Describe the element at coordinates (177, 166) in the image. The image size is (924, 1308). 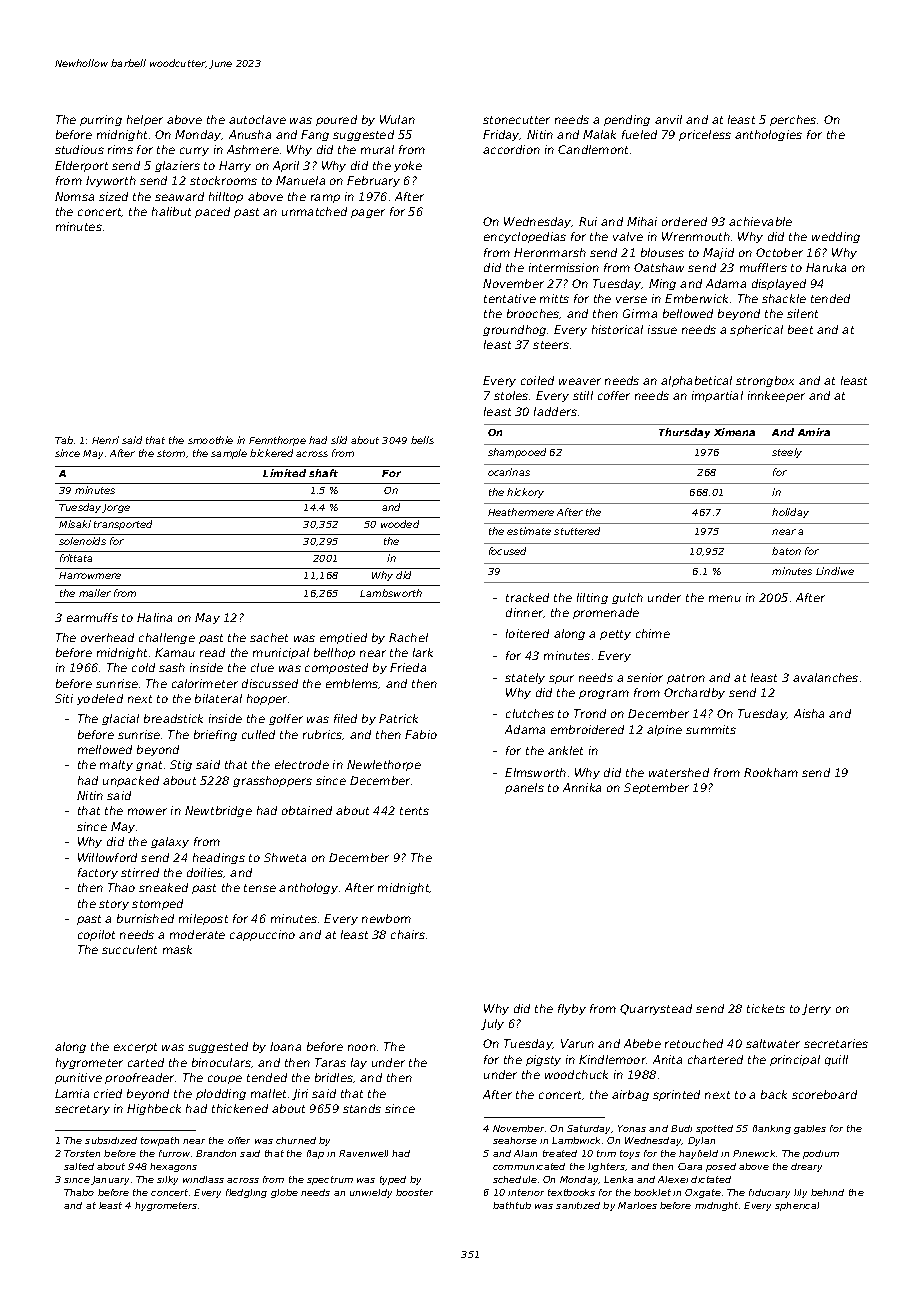
I see `glaziers` at that location.
